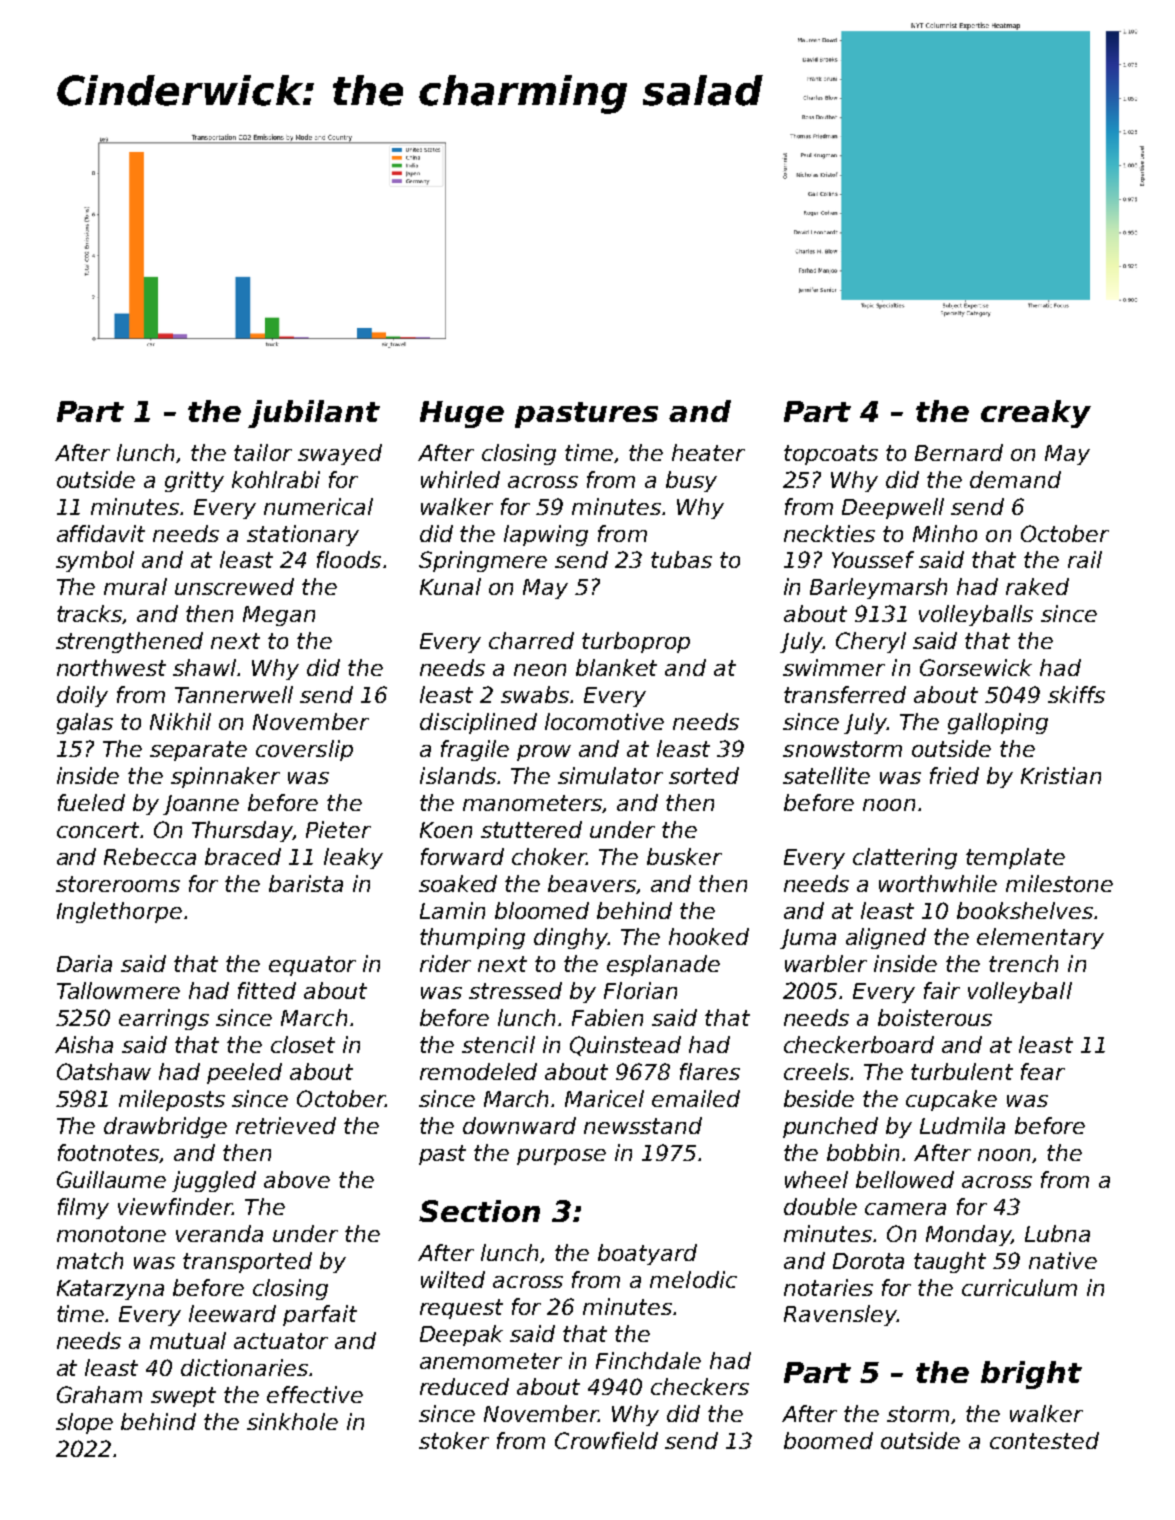 The width and height of the screenshot is (1175, 1520). What do you see at coordinates (863, 1152) in the screenshot?
I see `bobbin` at bounding box center [863, 1152].
